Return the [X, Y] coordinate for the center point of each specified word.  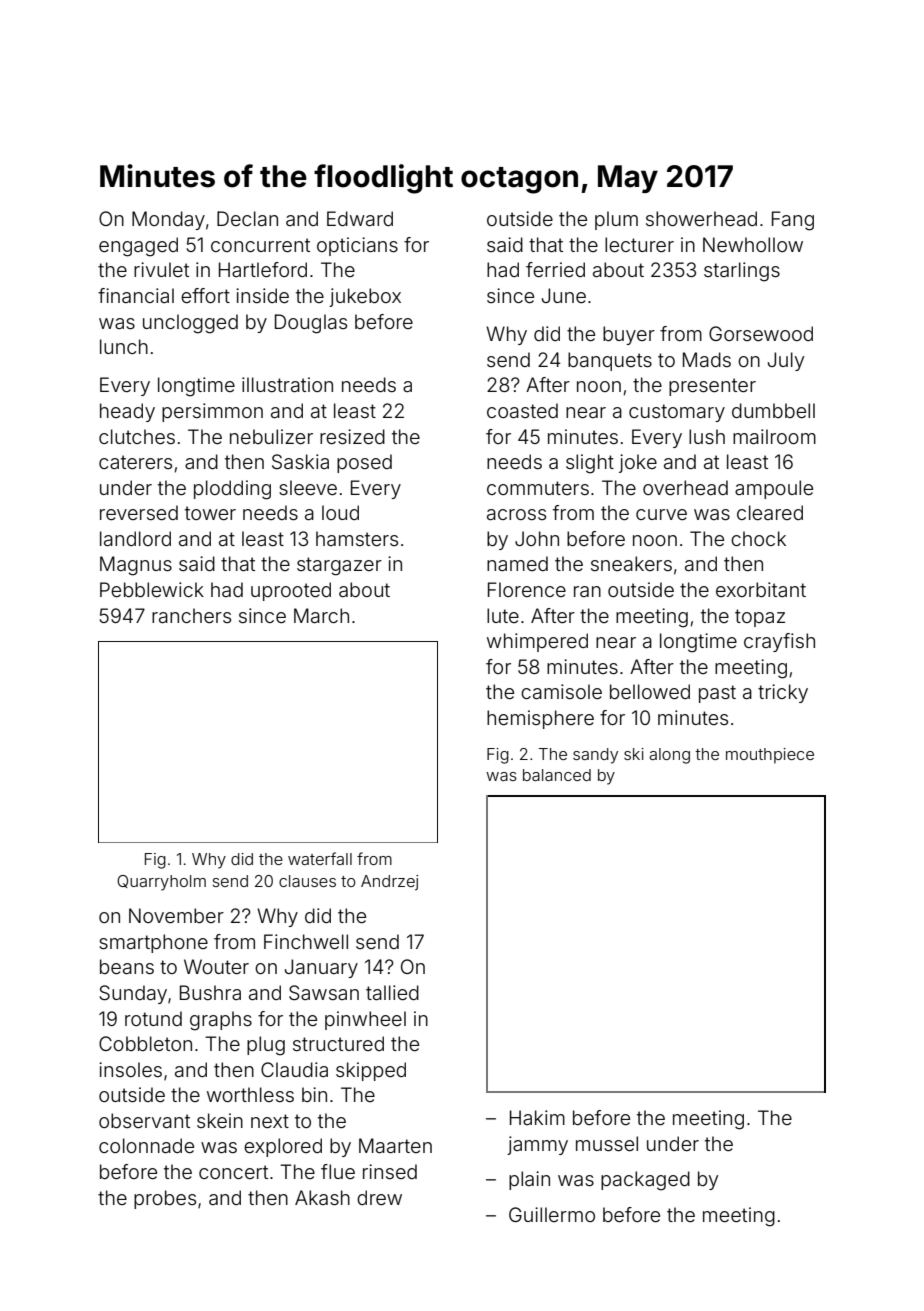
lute [503, 615]
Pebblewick [152, 589]
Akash [322, 1197]
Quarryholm [161, 883]
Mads [707, 359]
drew [379, 1197]
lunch [124, 346]
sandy [595, 756]
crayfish [779, 642]
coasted [522, 410]
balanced [557, 775]
